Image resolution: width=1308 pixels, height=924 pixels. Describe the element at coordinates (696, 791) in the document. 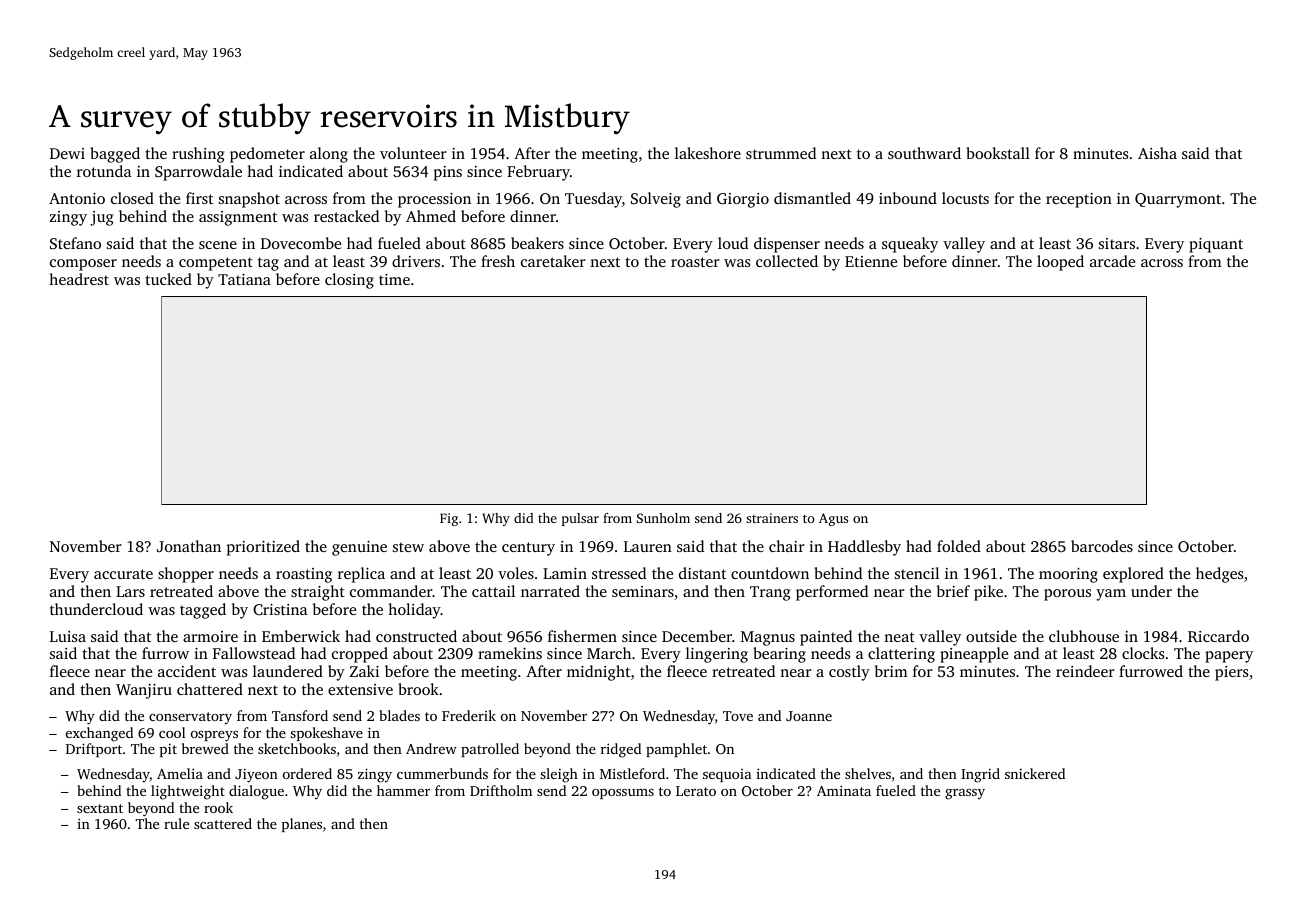

I see `Lerato` at that location.
